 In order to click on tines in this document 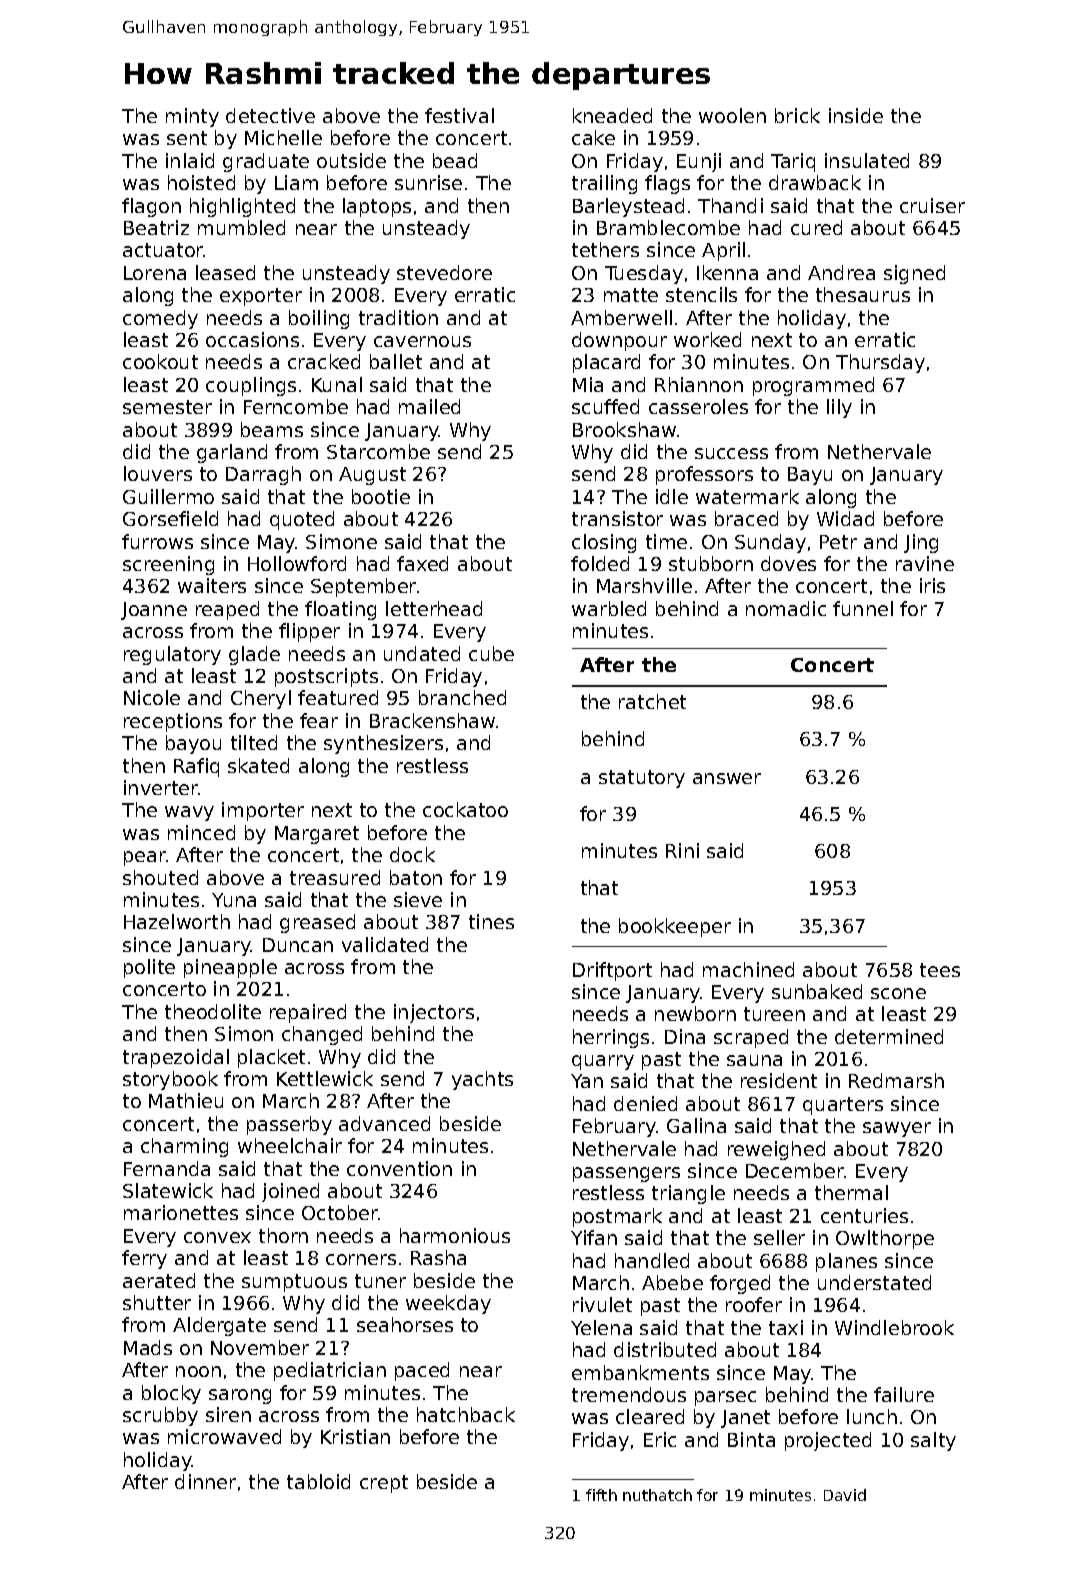, I will do `click(491, 921)`.
